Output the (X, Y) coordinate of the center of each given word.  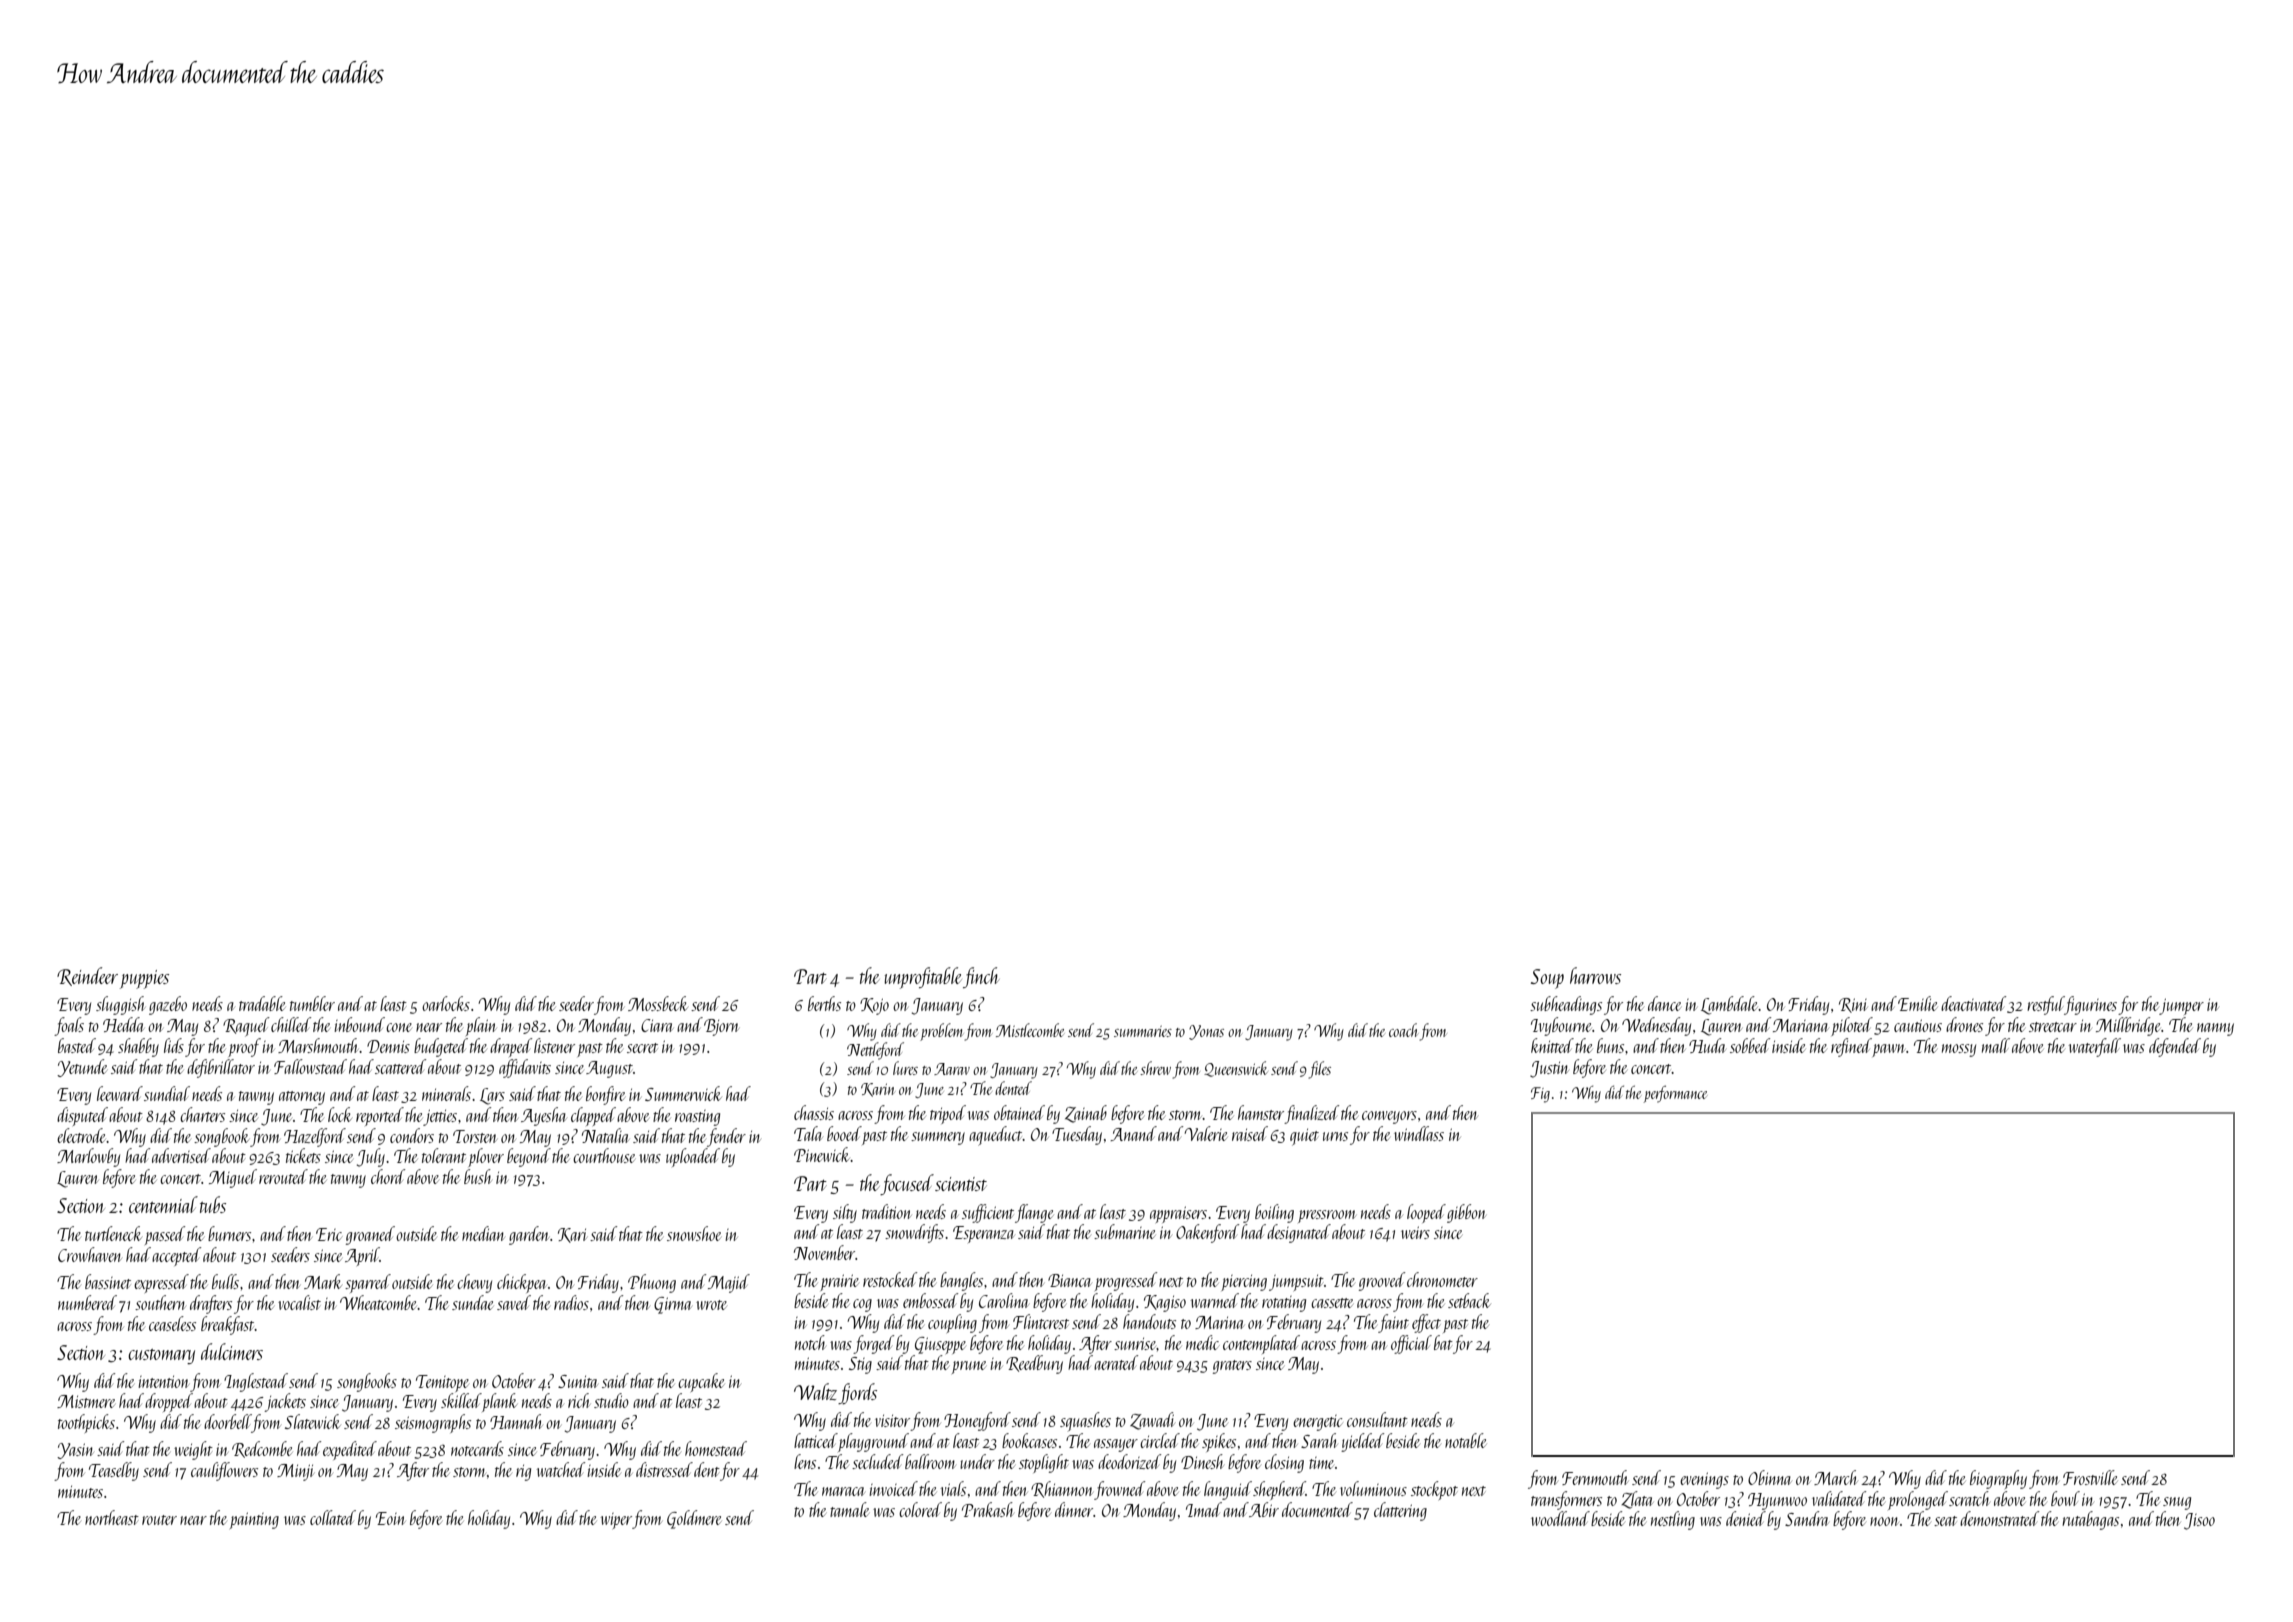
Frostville (2090, 1477)
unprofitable (923, 978)
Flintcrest (1041, 1321)
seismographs (433, 1423)
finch (981, 977)
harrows (1595, 975)
